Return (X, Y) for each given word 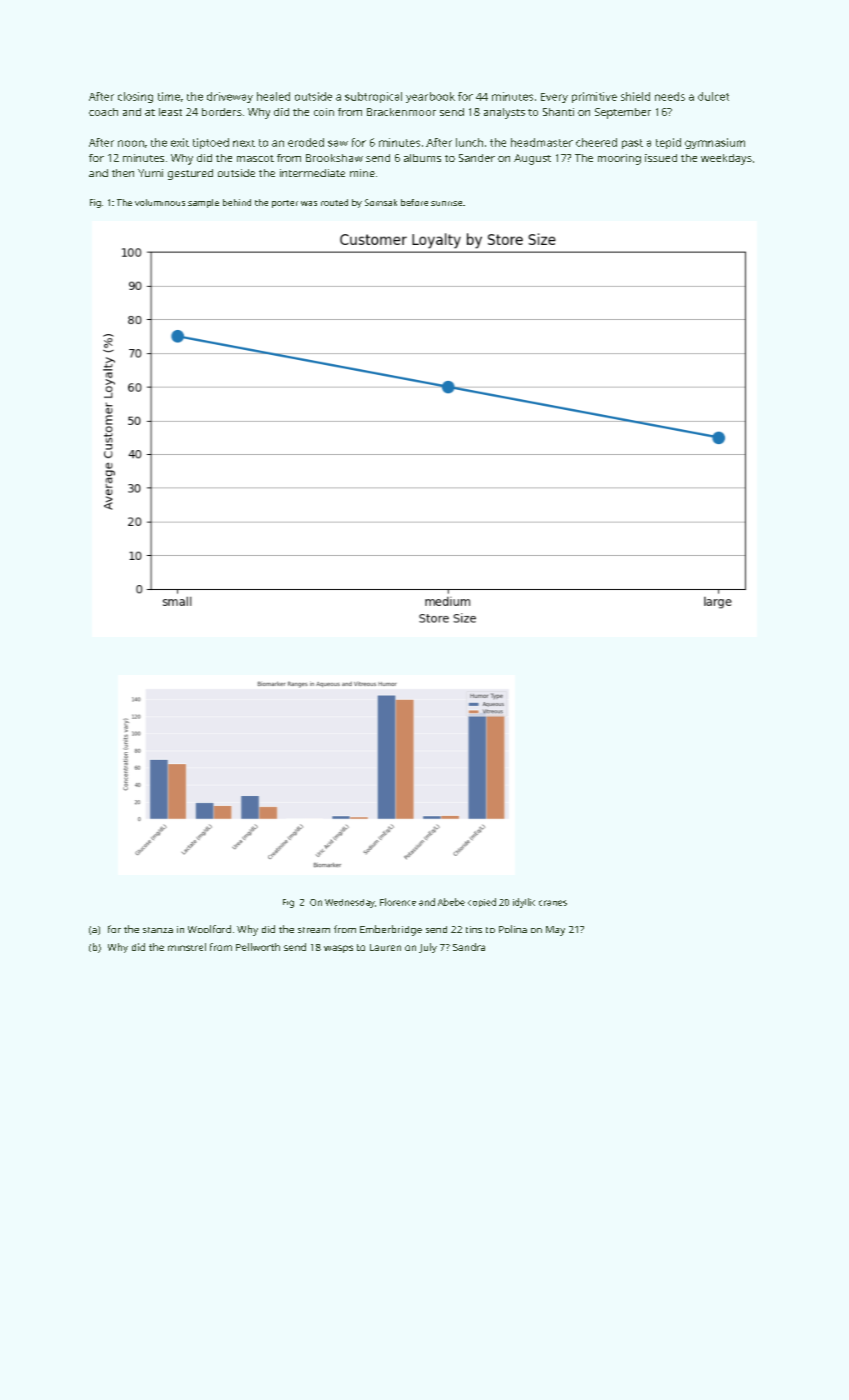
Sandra (469, 947)
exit (180, 142)
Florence (398, 902)
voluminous (160, 202)
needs (670, 96)
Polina (513, 929)
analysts (504, 113)
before (414, 202)
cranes (553, 903)
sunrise (446, 203)
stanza (158, 930)
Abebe (451, 902)
